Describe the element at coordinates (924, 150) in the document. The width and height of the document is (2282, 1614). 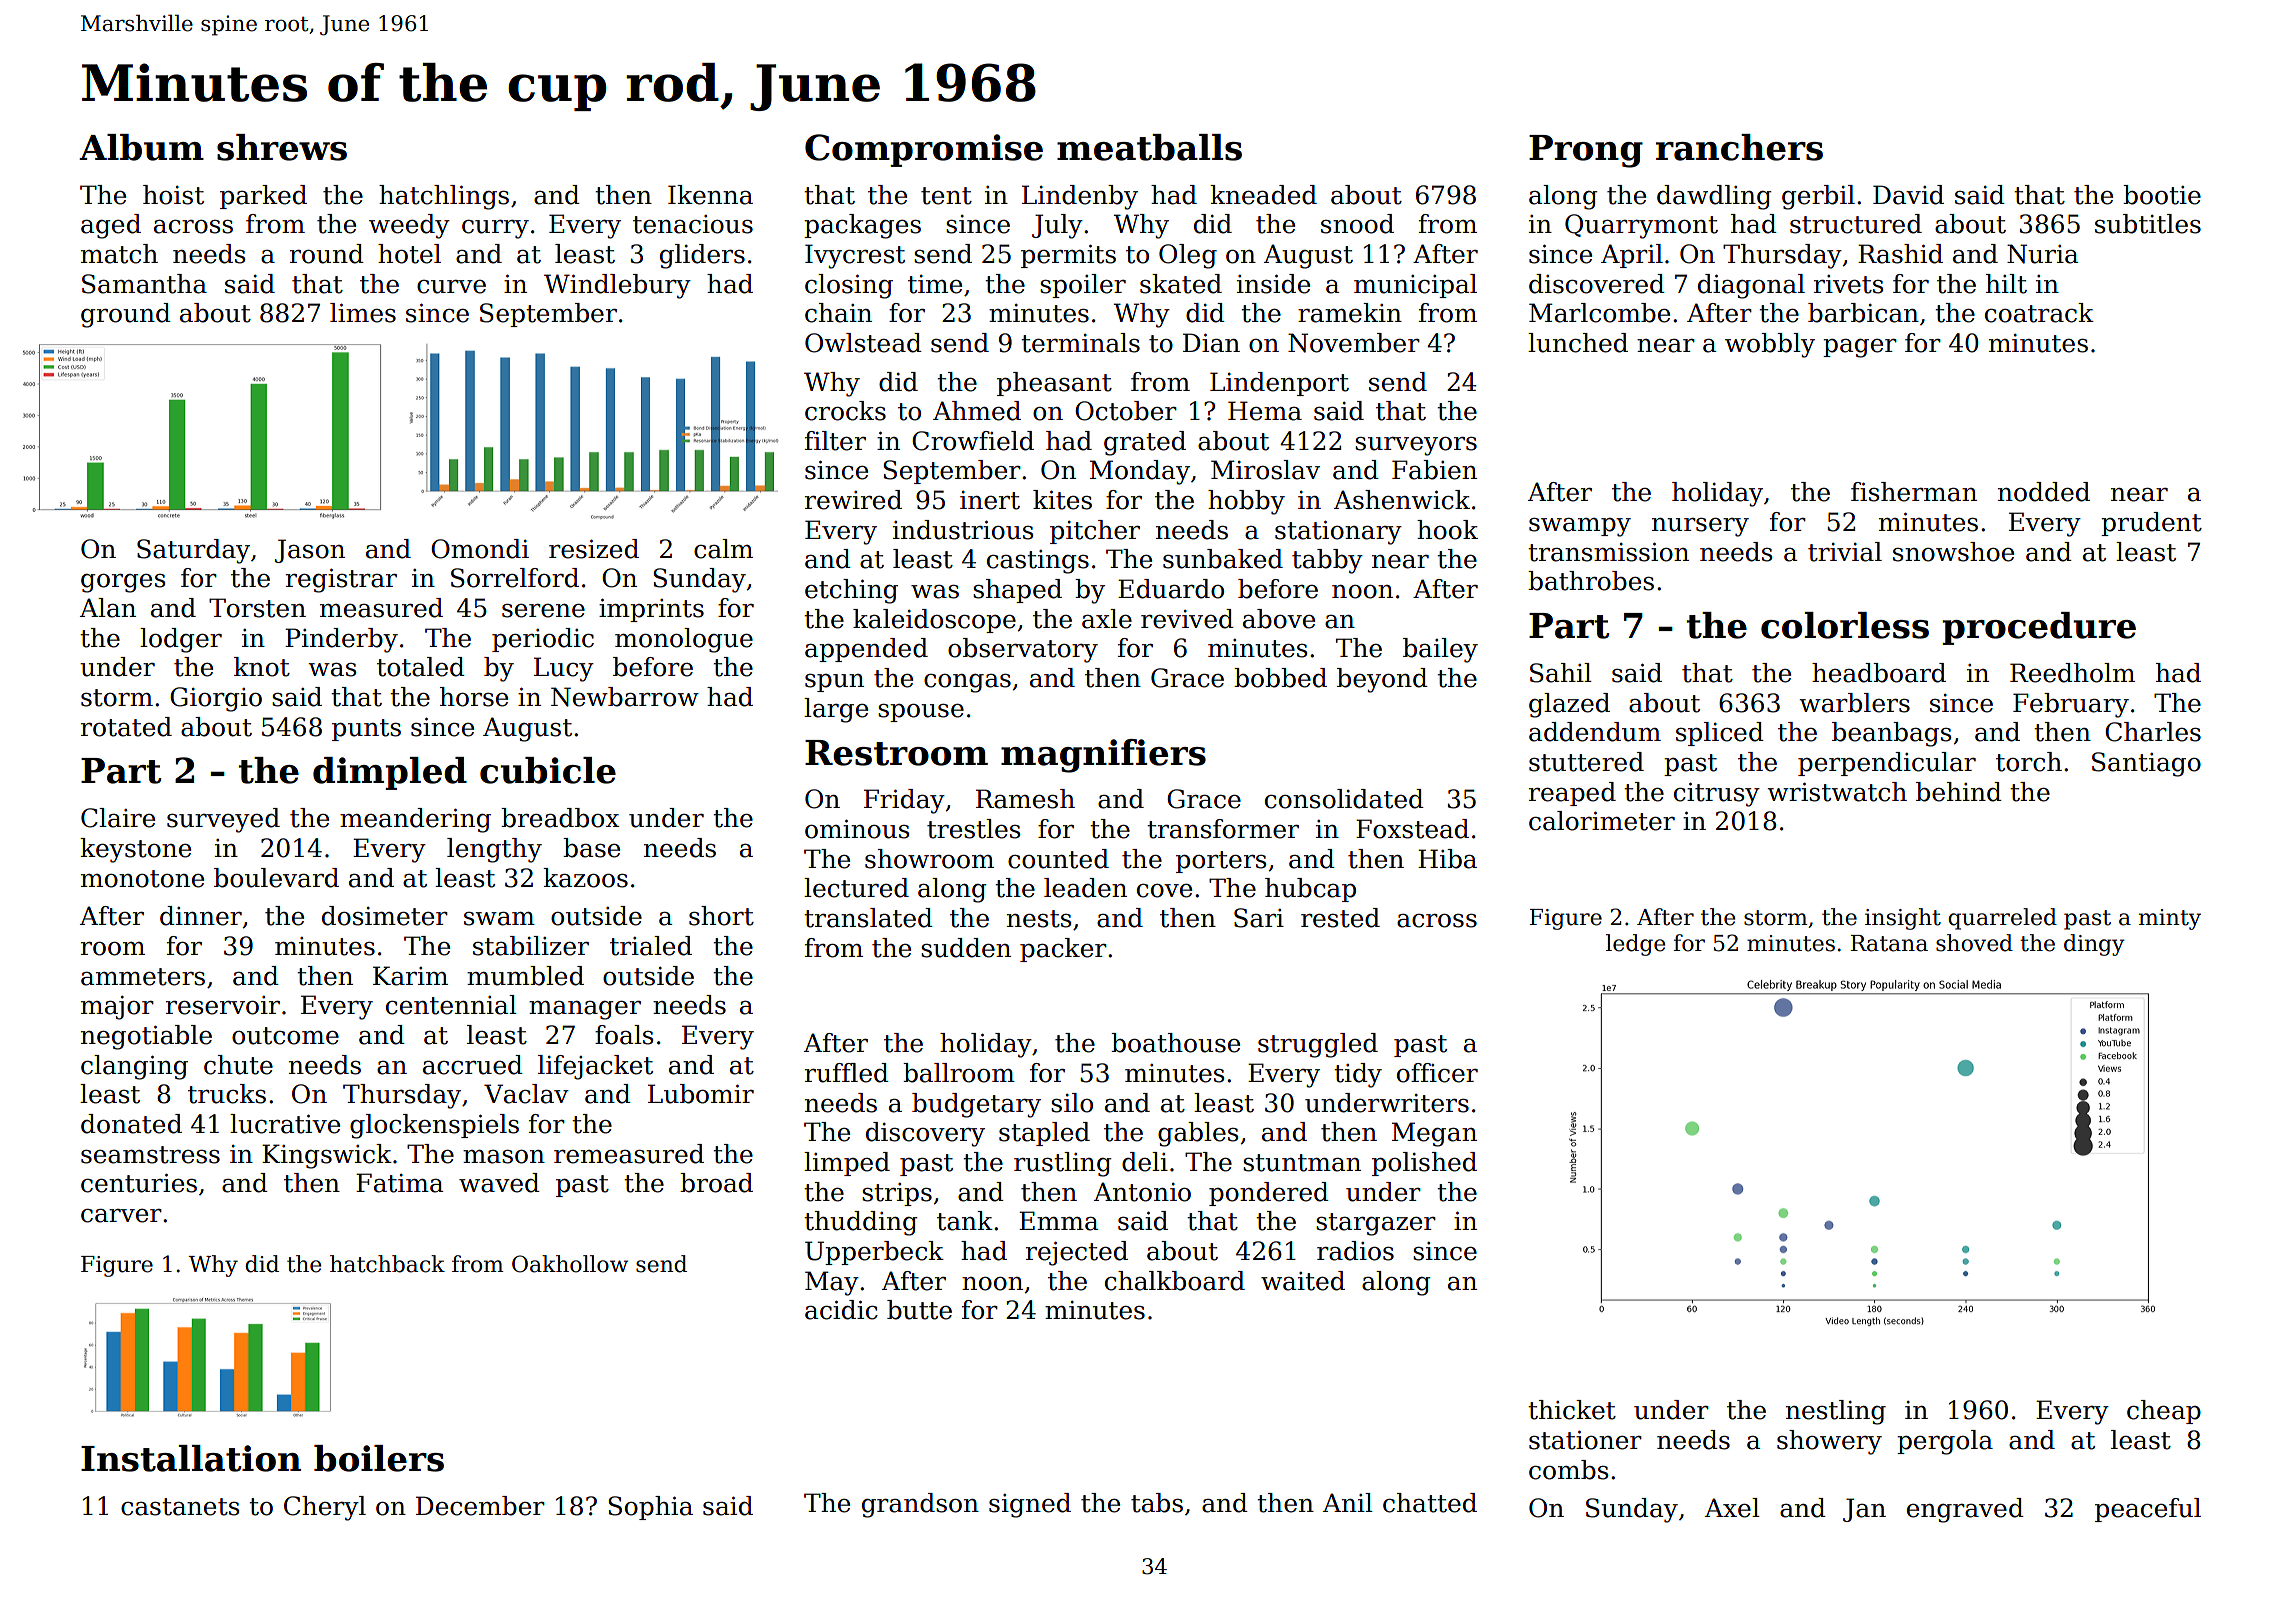
I see `Compromise` at that location.
